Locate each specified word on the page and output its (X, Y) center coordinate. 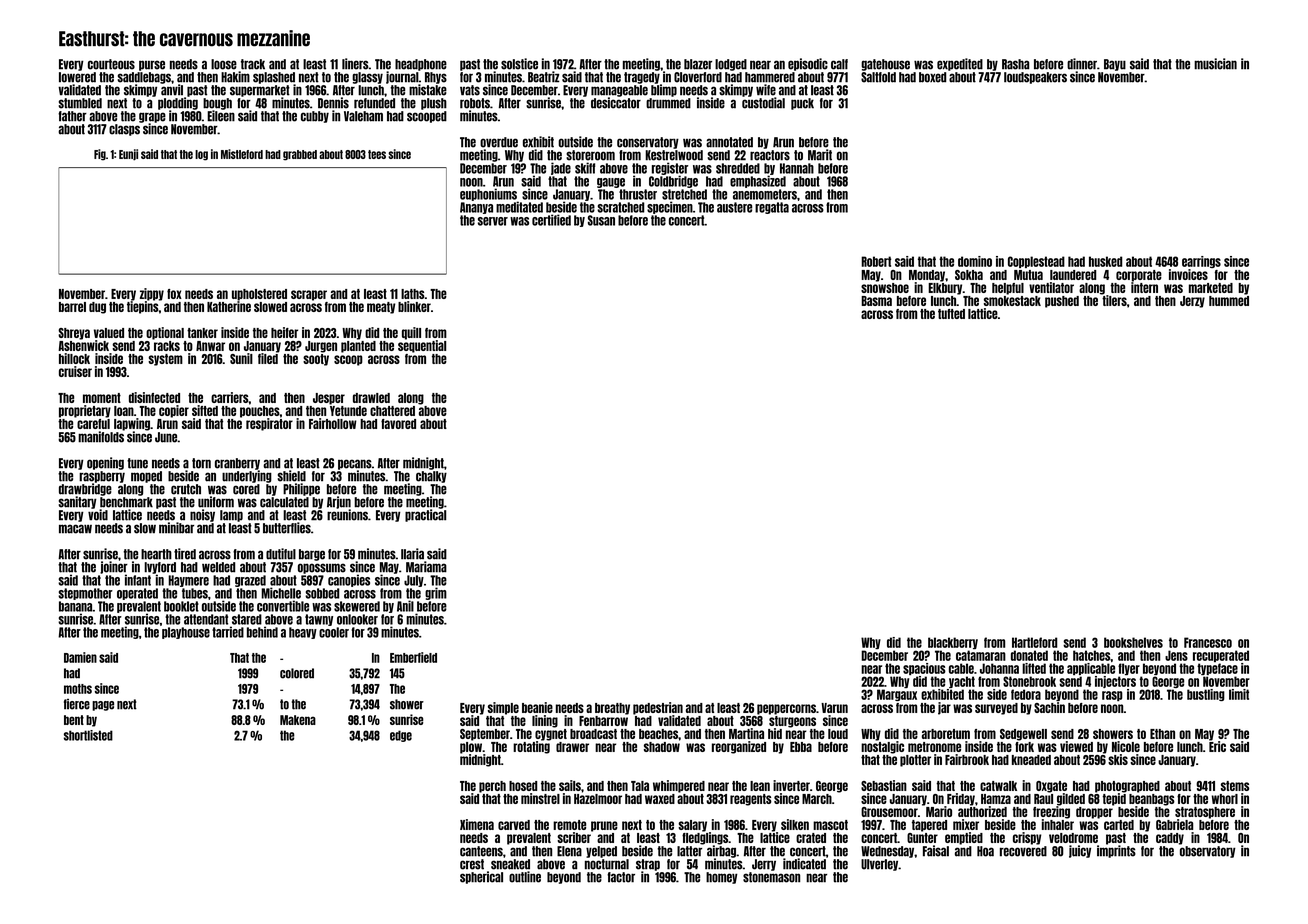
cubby (315, 117)
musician (1215, 64)
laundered (1073, 275)
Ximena (477, 824)
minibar (176, 528)
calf (839, 64)
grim (436, 593)
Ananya (476, 208)
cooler (334, 632)
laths (413, 294)
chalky (431, 477)
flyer (1129, 669)
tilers (1114, 300)
